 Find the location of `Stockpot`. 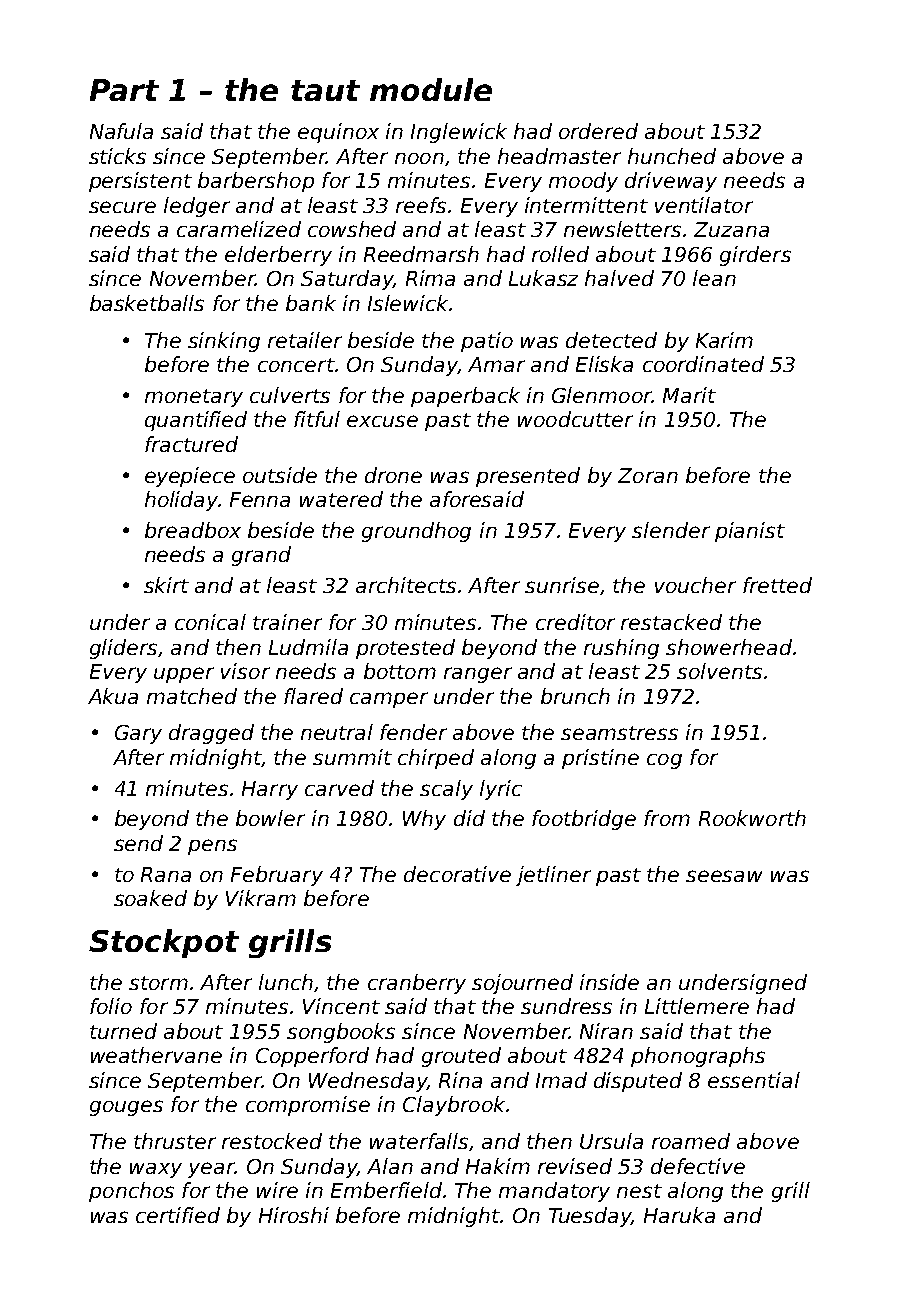

Stockpot is located at coordinates (164, 943).
